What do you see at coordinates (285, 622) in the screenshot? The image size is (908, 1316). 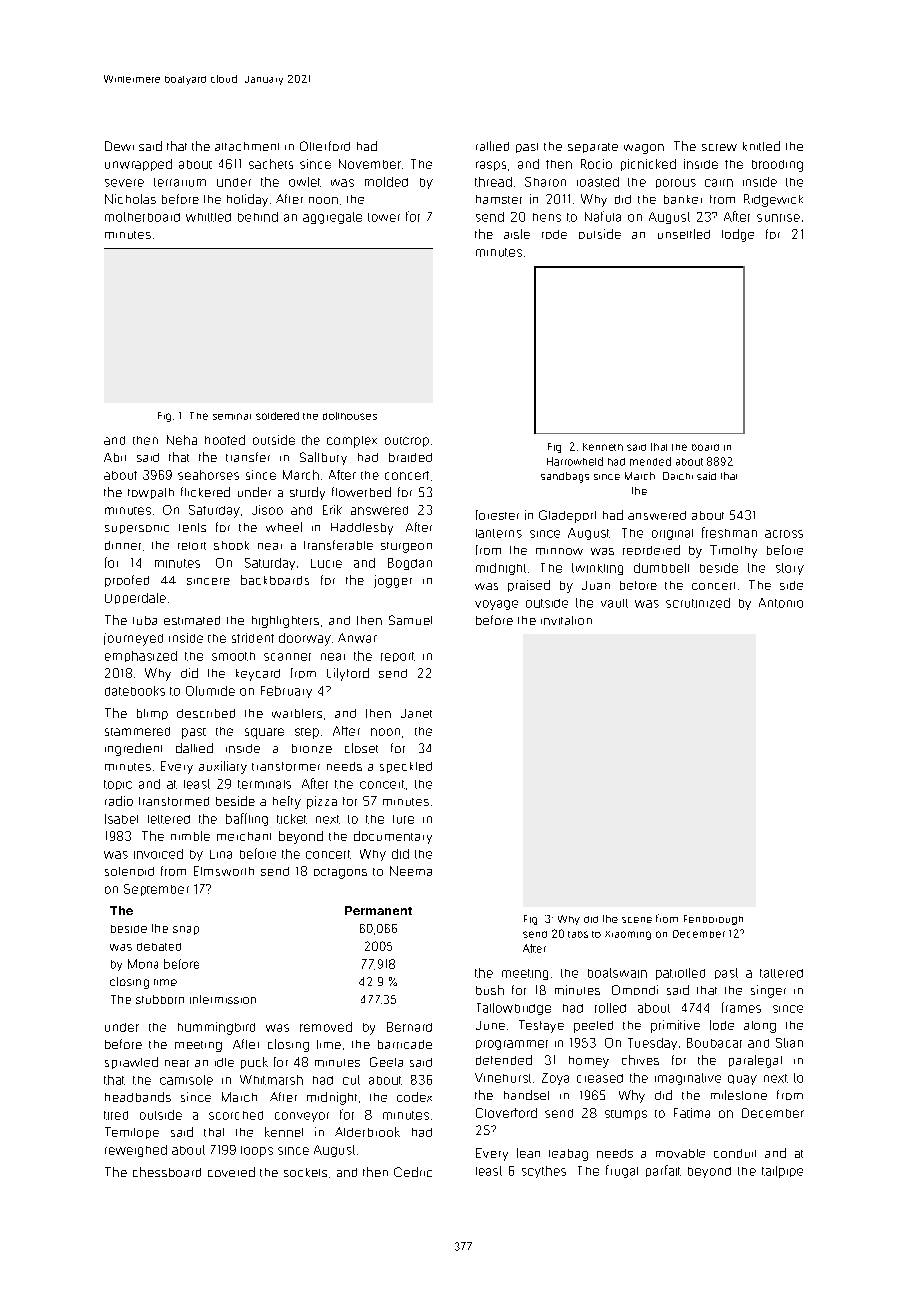 I see `highlighters` at bounding box center [285, 622].
